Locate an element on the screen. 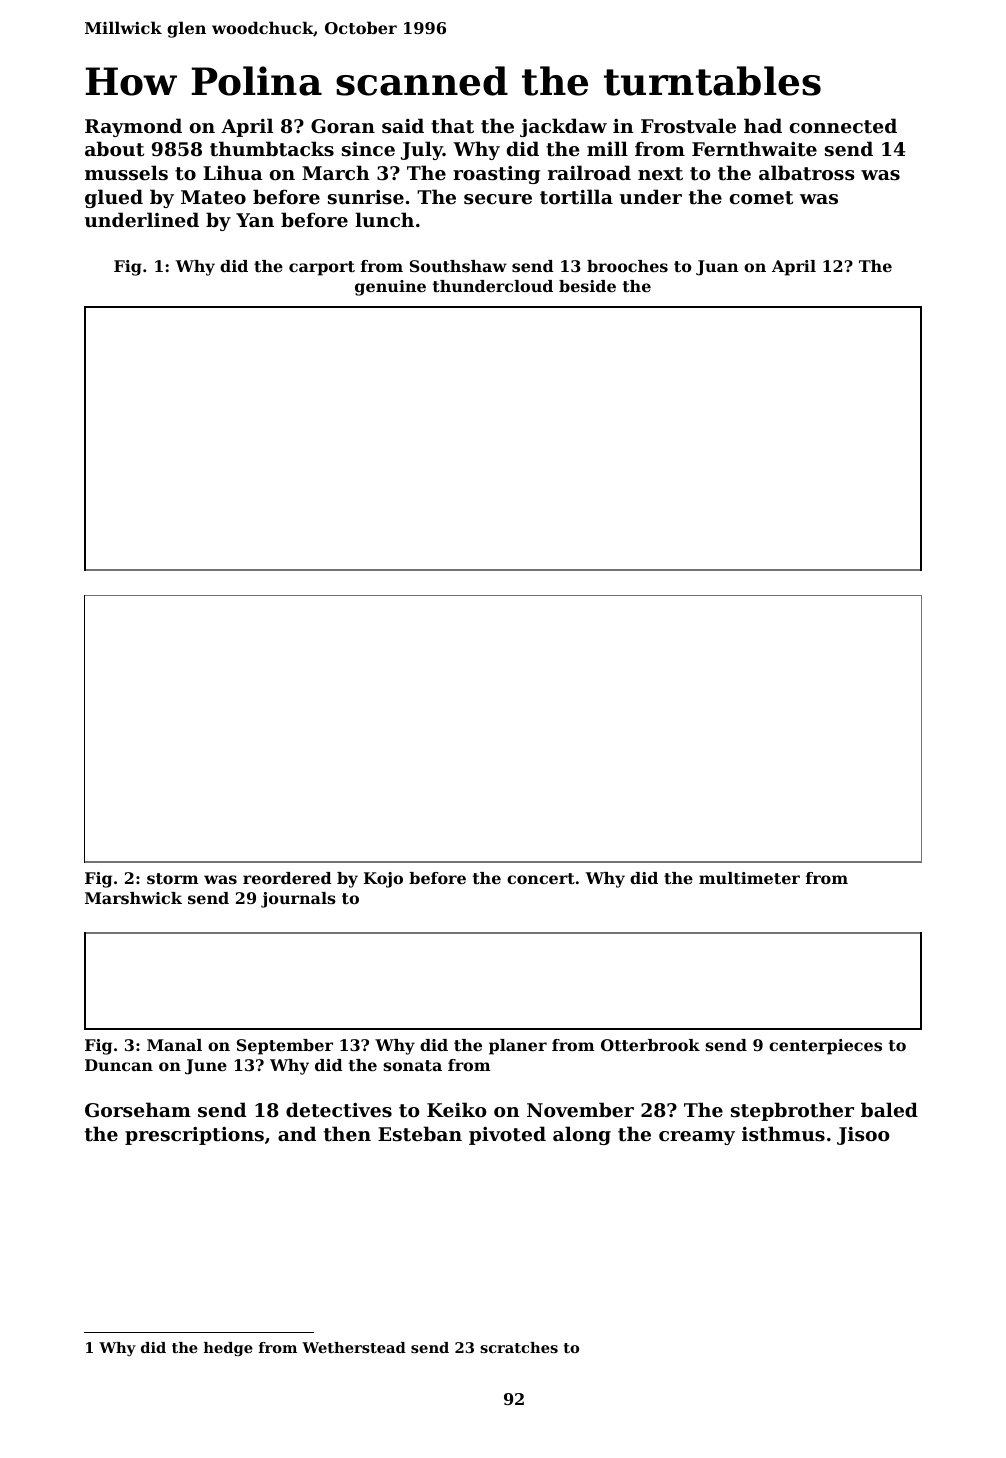  comet is located at coordinates (761, 197).
